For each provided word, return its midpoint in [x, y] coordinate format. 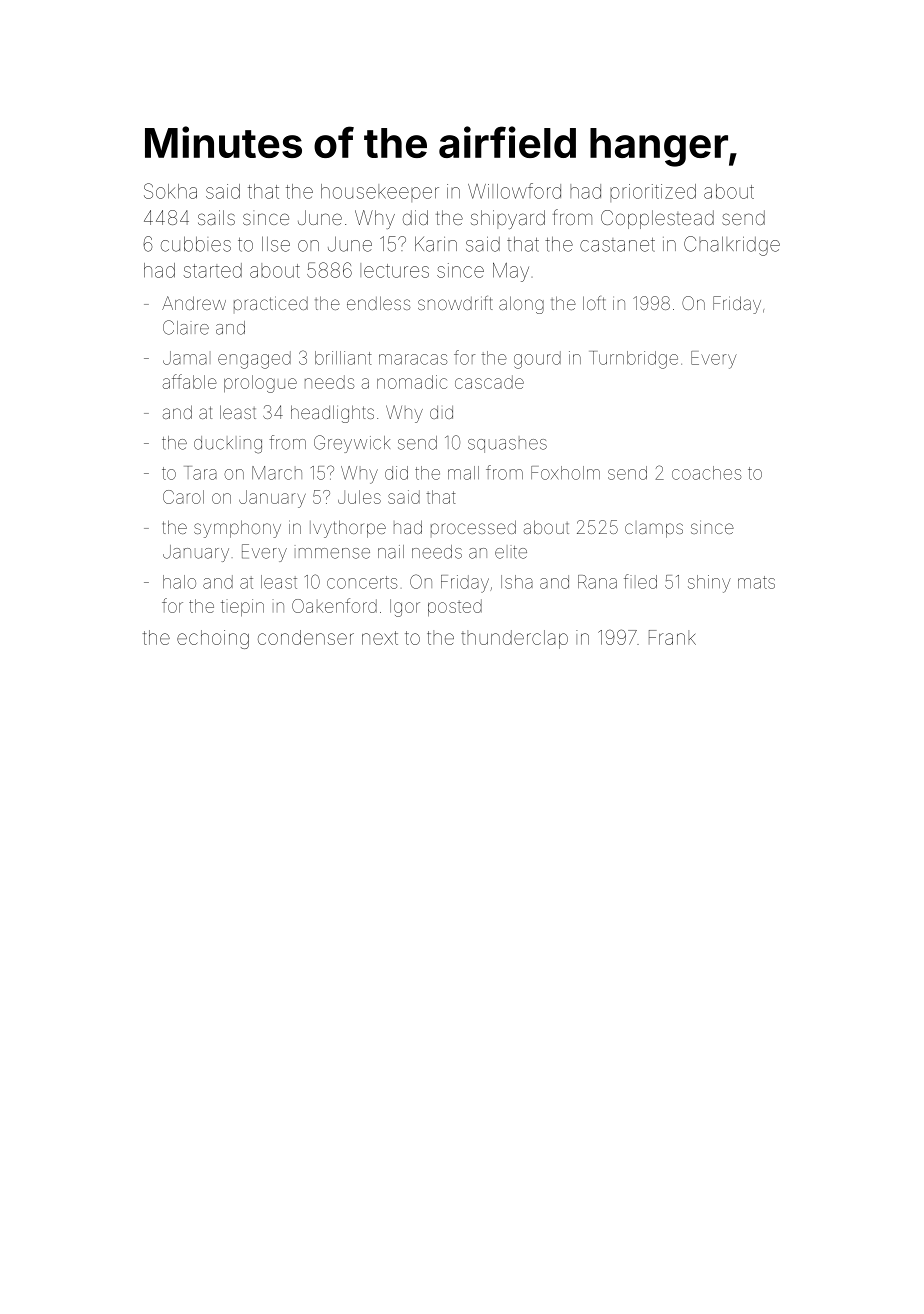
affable [190, 381]
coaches [706, 473]
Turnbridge [633, 360]
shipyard [508, 219]
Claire [186, 327]
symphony [237, 529]
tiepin [242, 607]
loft [594, 303]
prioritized [653, 193]
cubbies [196, 244]
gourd [537, 360]
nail [391, 552]
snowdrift [455, 303]
